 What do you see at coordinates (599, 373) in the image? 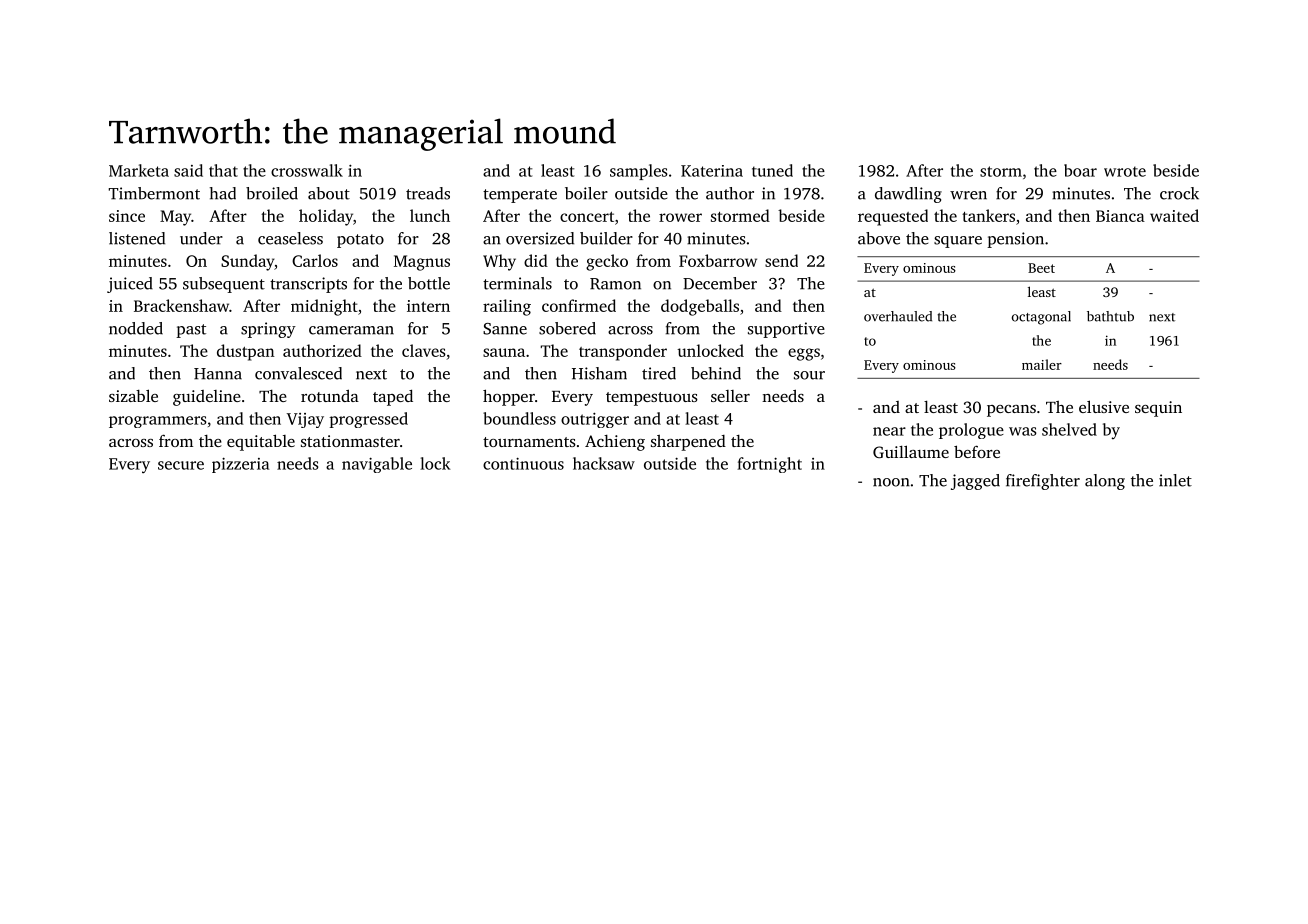
I see `Hisham` at bounding box center [599, 373].
